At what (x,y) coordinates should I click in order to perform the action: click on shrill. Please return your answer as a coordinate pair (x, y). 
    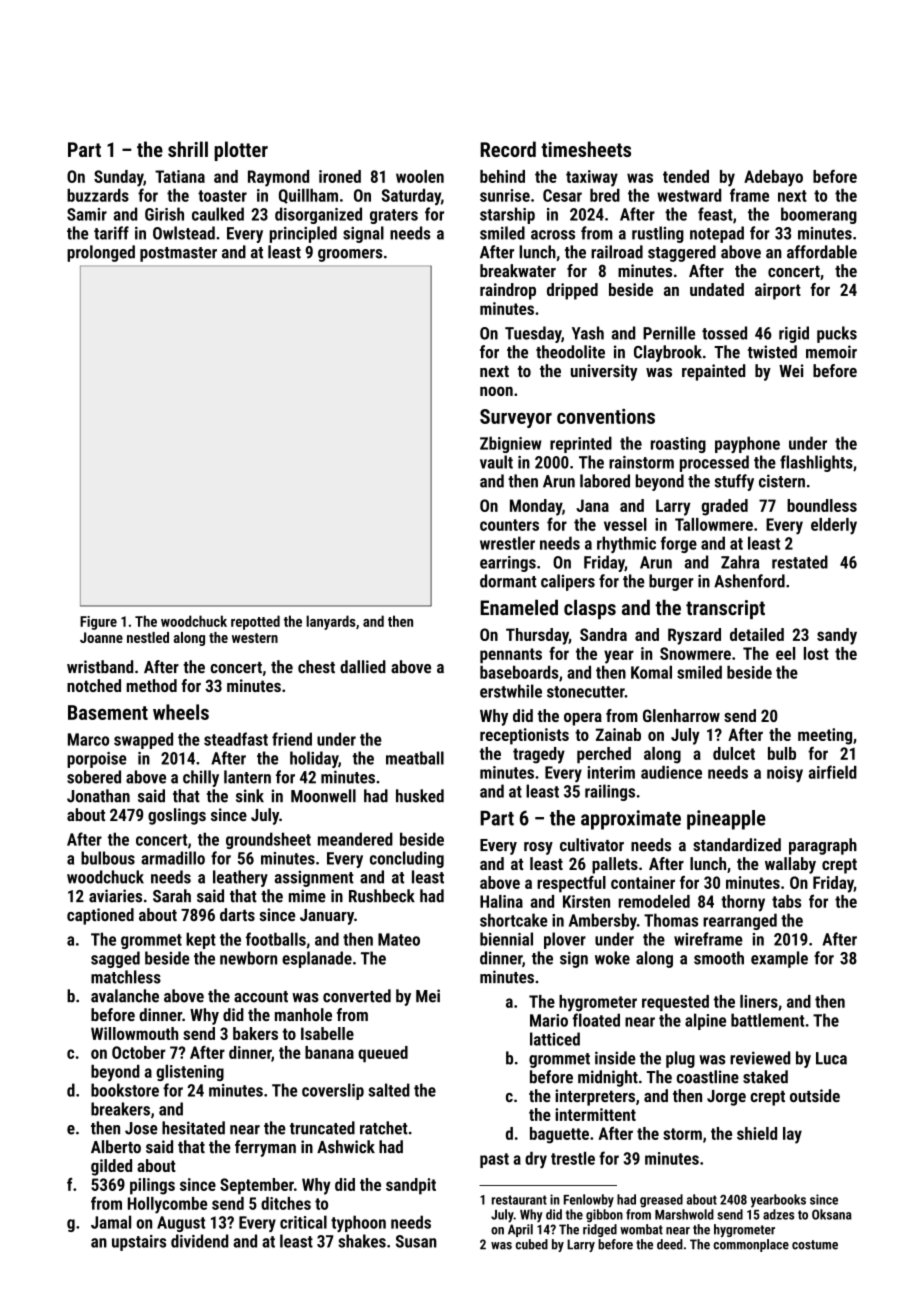
    Looking at the image, I should click on (188, 149).
